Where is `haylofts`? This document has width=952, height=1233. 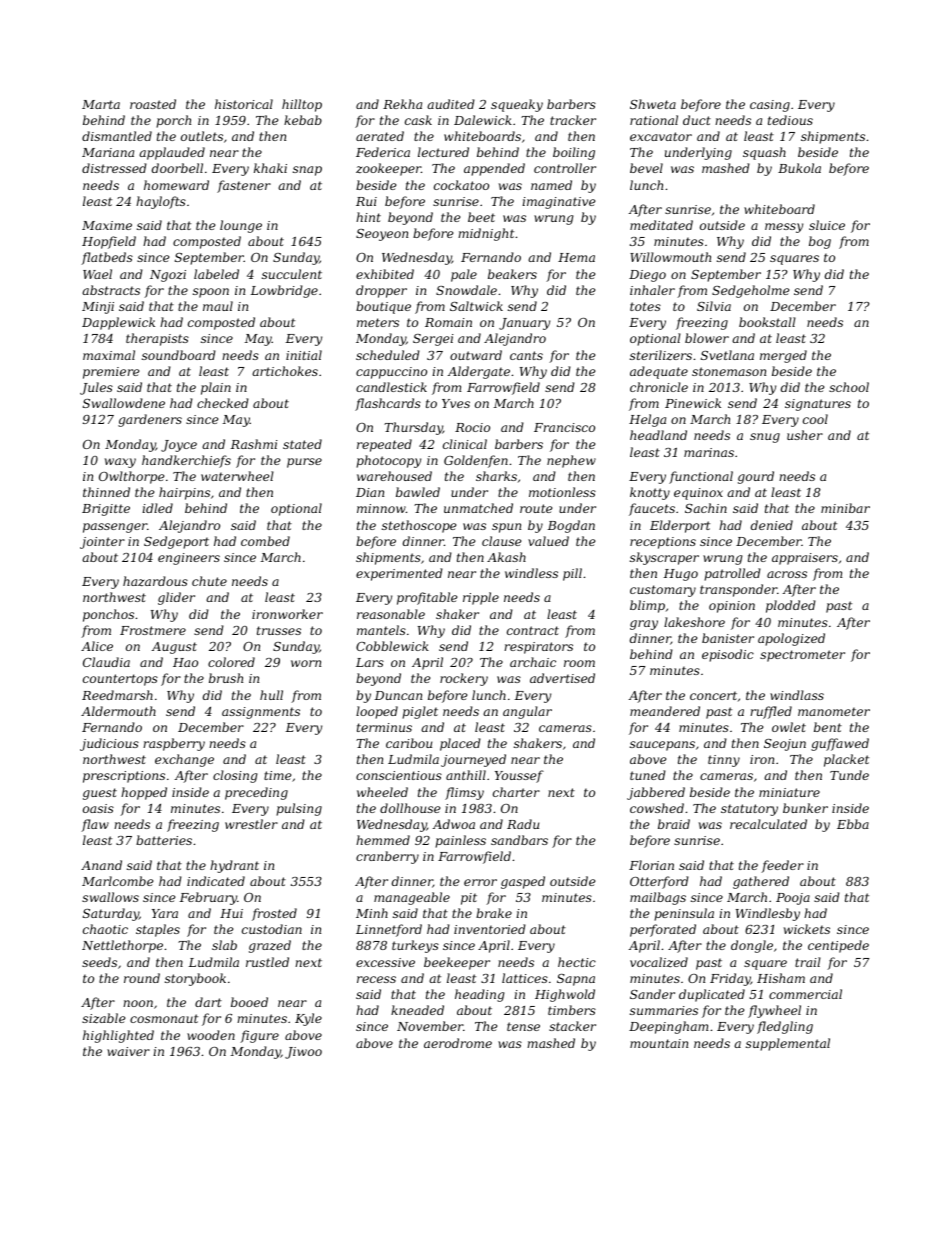 haylofts is located at coordinates (161, 202).
